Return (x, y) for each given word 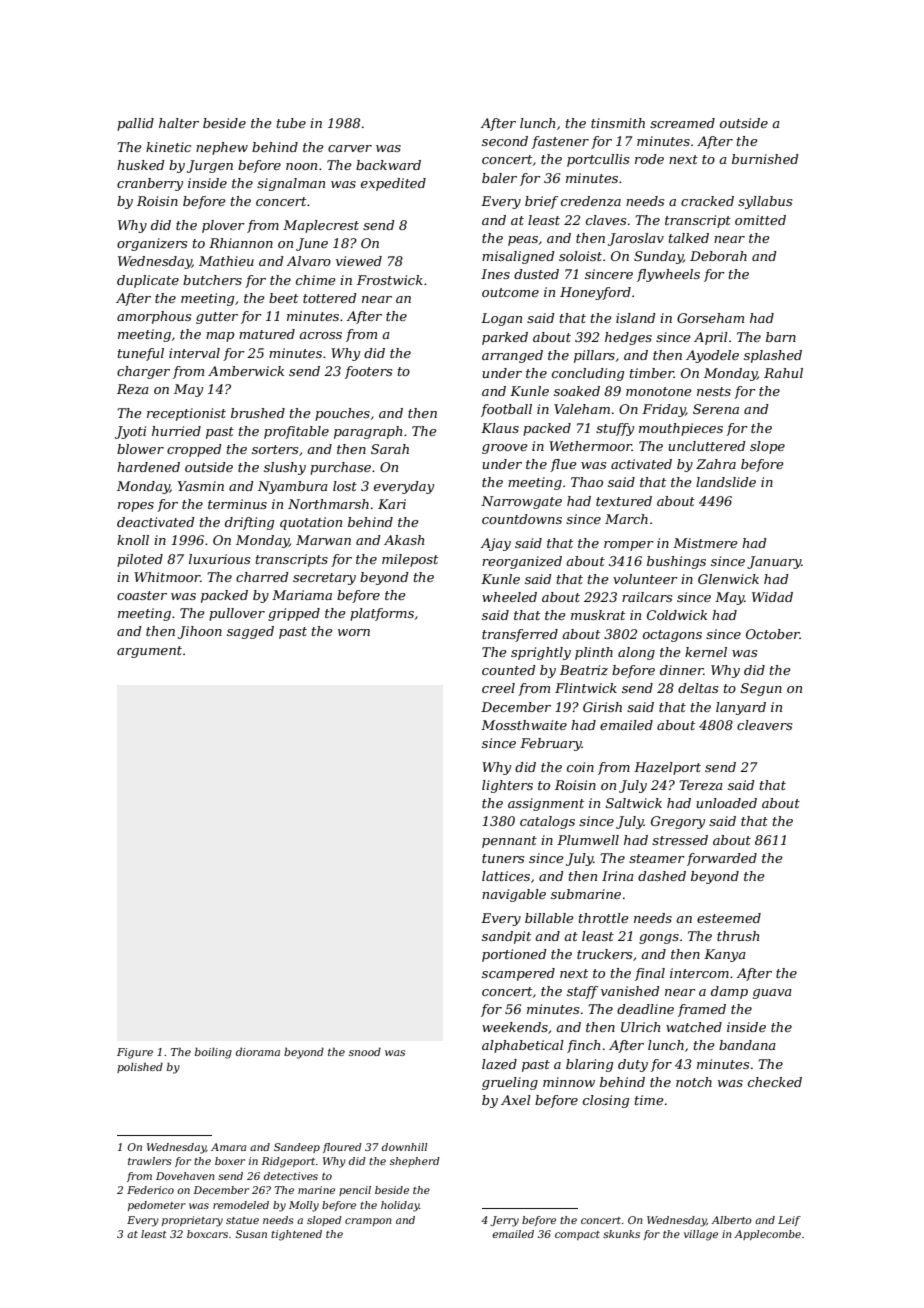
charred (262, 577)
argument (149, 652)
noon (301, 166)
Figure (135, 1053)
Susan (251, 1234)
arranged (512, 356)
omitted (760, 220)
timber (652, 373)
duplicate (148, 281)
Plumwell (588, 840)
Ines (495, 274)
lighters (507, 786)
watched (694, 1027)
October (773, 634)
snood (365, 1051)
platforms (382, 614)
